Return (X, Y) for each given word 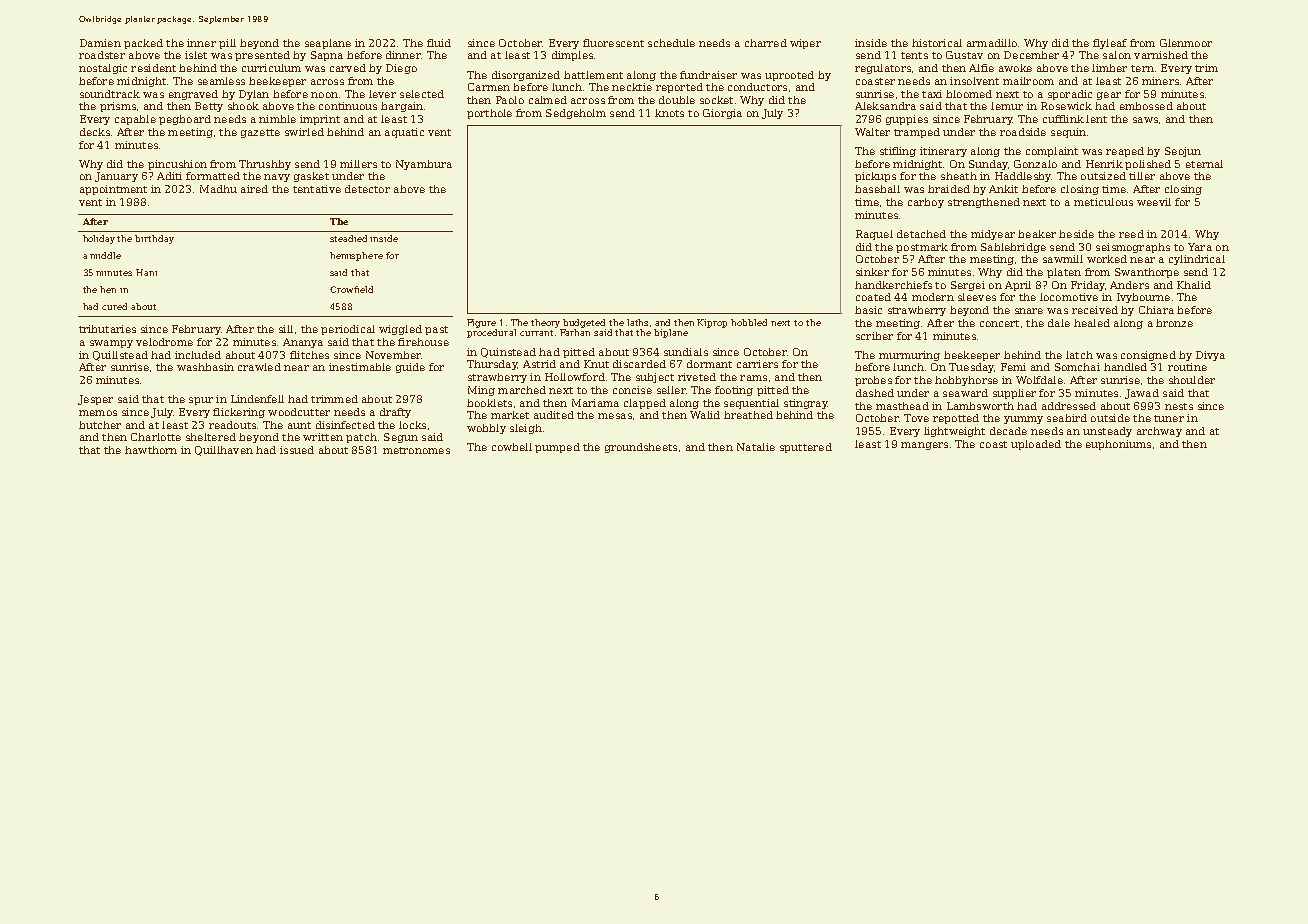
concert (999, 323)
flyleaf (1110, 44)
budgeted (584, 323)
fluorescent (613, 43)
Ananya (303, 343)
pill (227, 44)
